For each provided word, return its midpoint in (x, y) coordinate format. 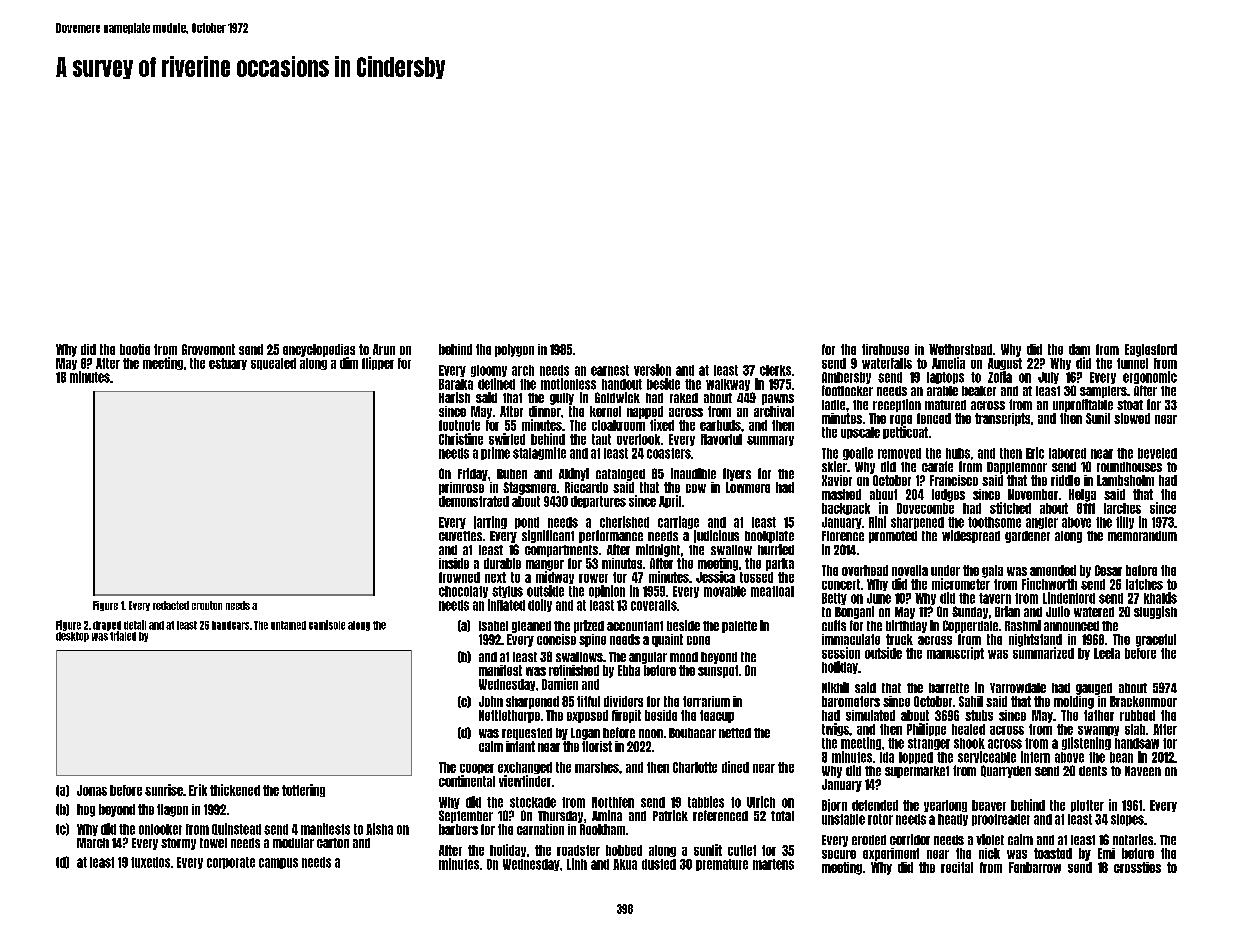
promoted (893, 537)
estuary (228, 364)
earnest (610, 370)
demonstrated (474, 501)
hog (86, 810)
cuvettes (460, 536)
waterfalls (887, 363)
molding (1074, 702)
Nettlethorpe (509, 716)
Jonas (92, 790)
